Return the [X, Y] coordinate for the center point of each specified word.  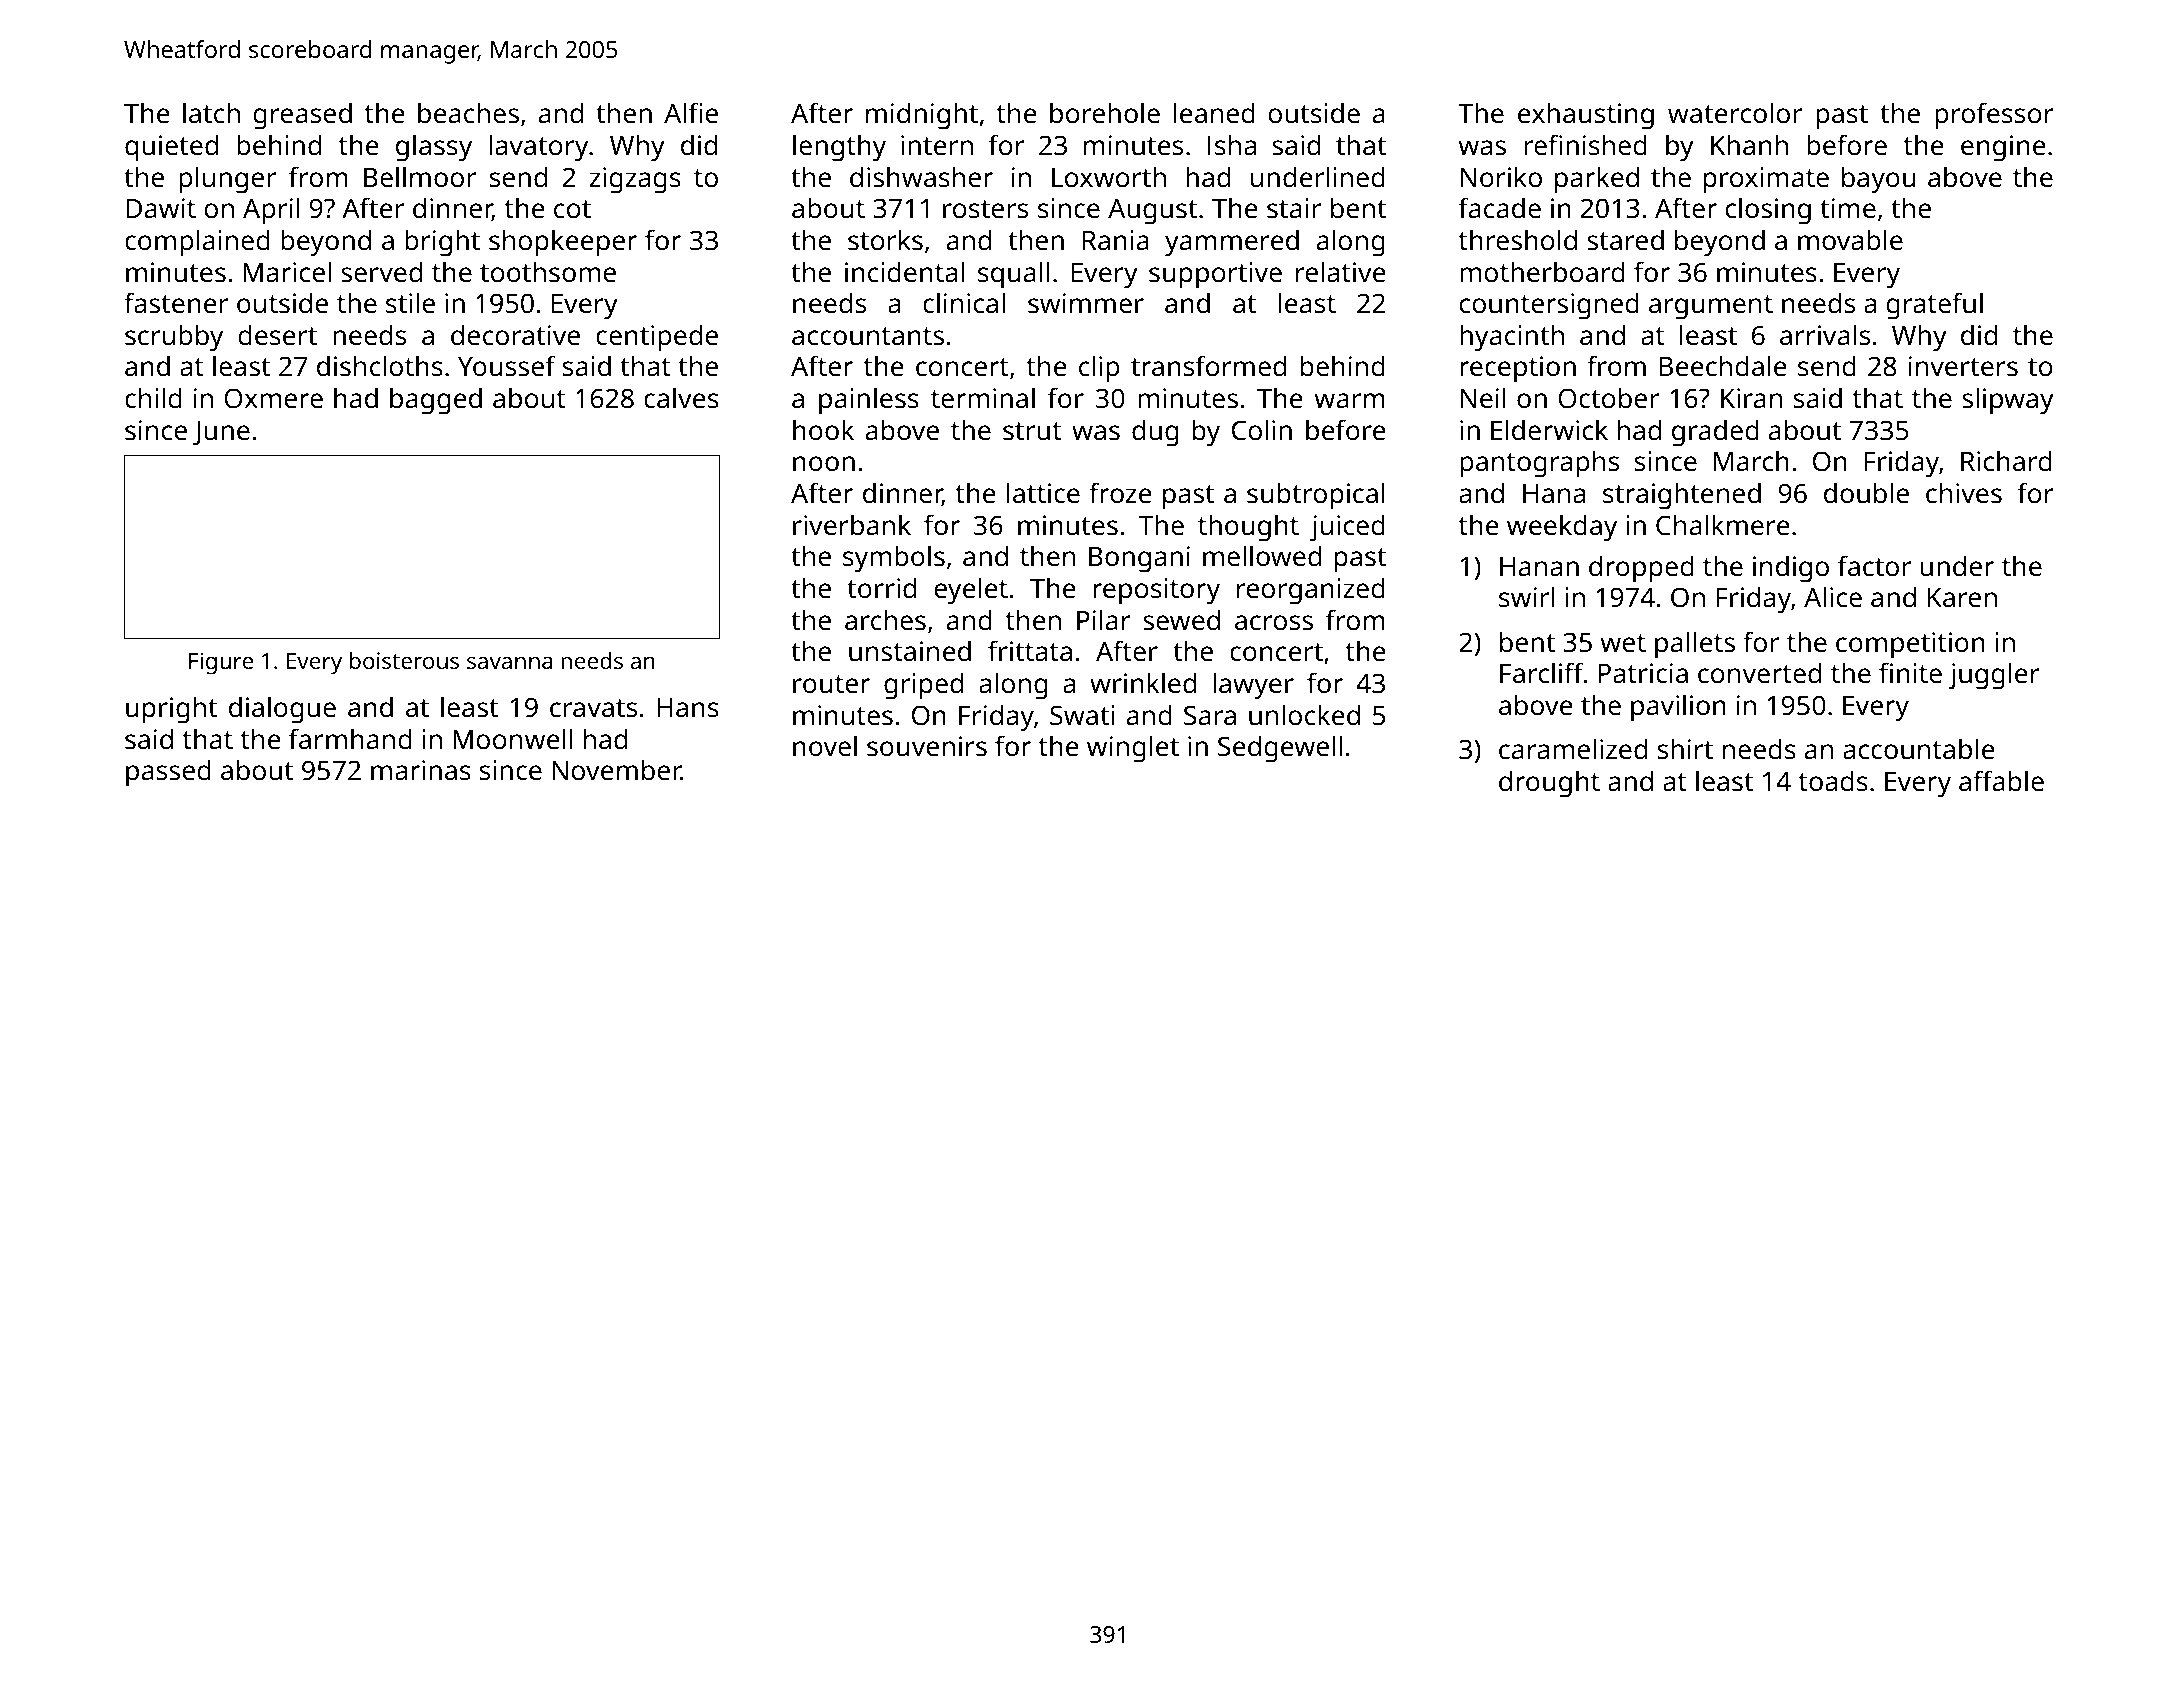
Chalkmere [1723, 525]
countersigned [1549, 306]
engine [2003, 148]
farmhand [350, 738]
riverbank [852, 525]
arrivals [1825, 335]
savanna [509, 662]
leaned [1214, 112]
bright [442, 243]
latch [211, 112]
